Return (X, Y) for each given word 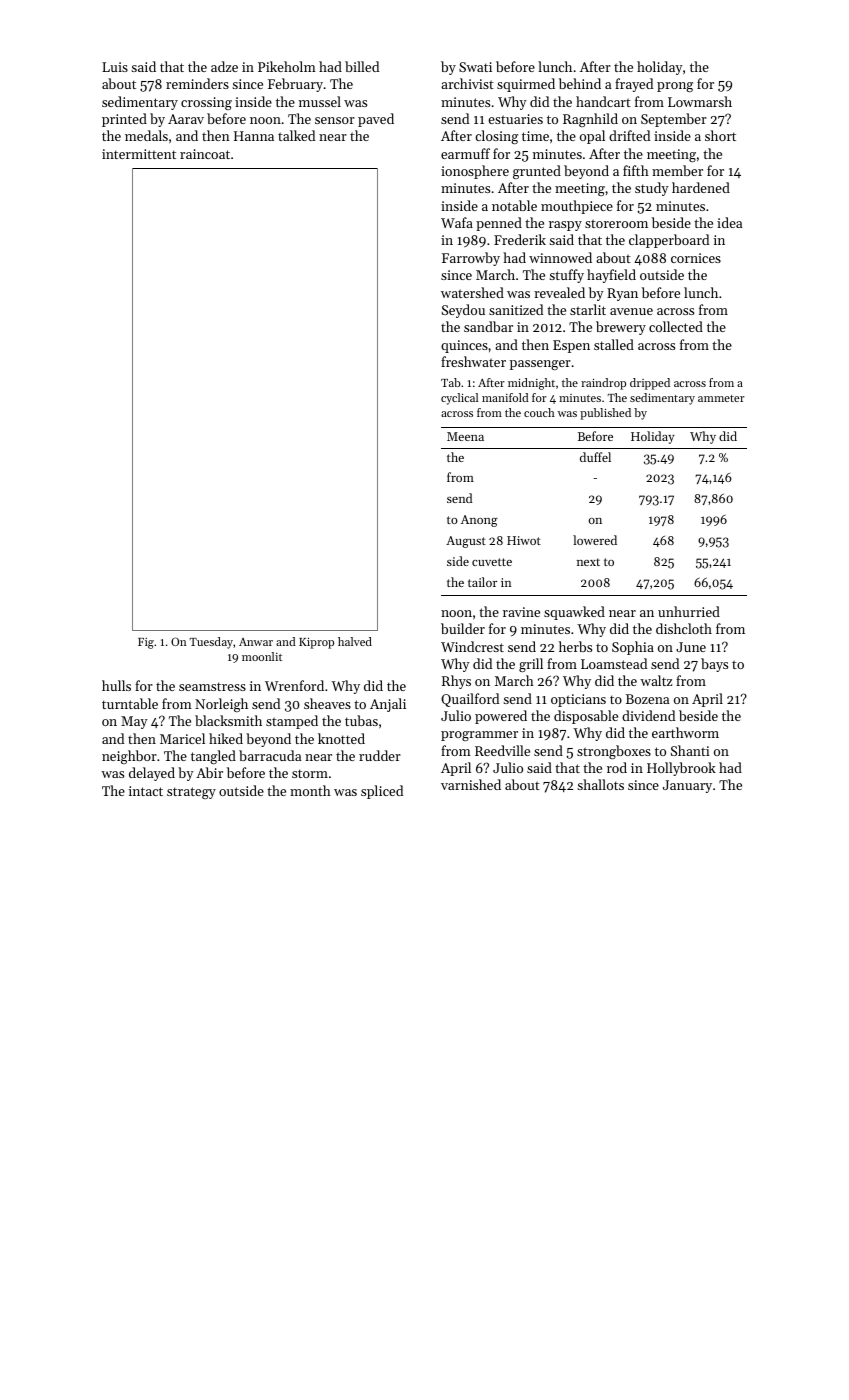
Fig (146, 643)
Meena (465, 436)
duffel (595, 457)
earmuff (465, 153)
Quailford (470, 700)
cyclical (459, 399)
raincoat (205, 154)
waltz (656, 680)
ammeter (721, 398)
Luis (115, 67)
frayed (634, 85)
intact (146, 791)
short (720, 135)
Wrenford (294, 685)
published (605, 414)
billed (362, 66)
